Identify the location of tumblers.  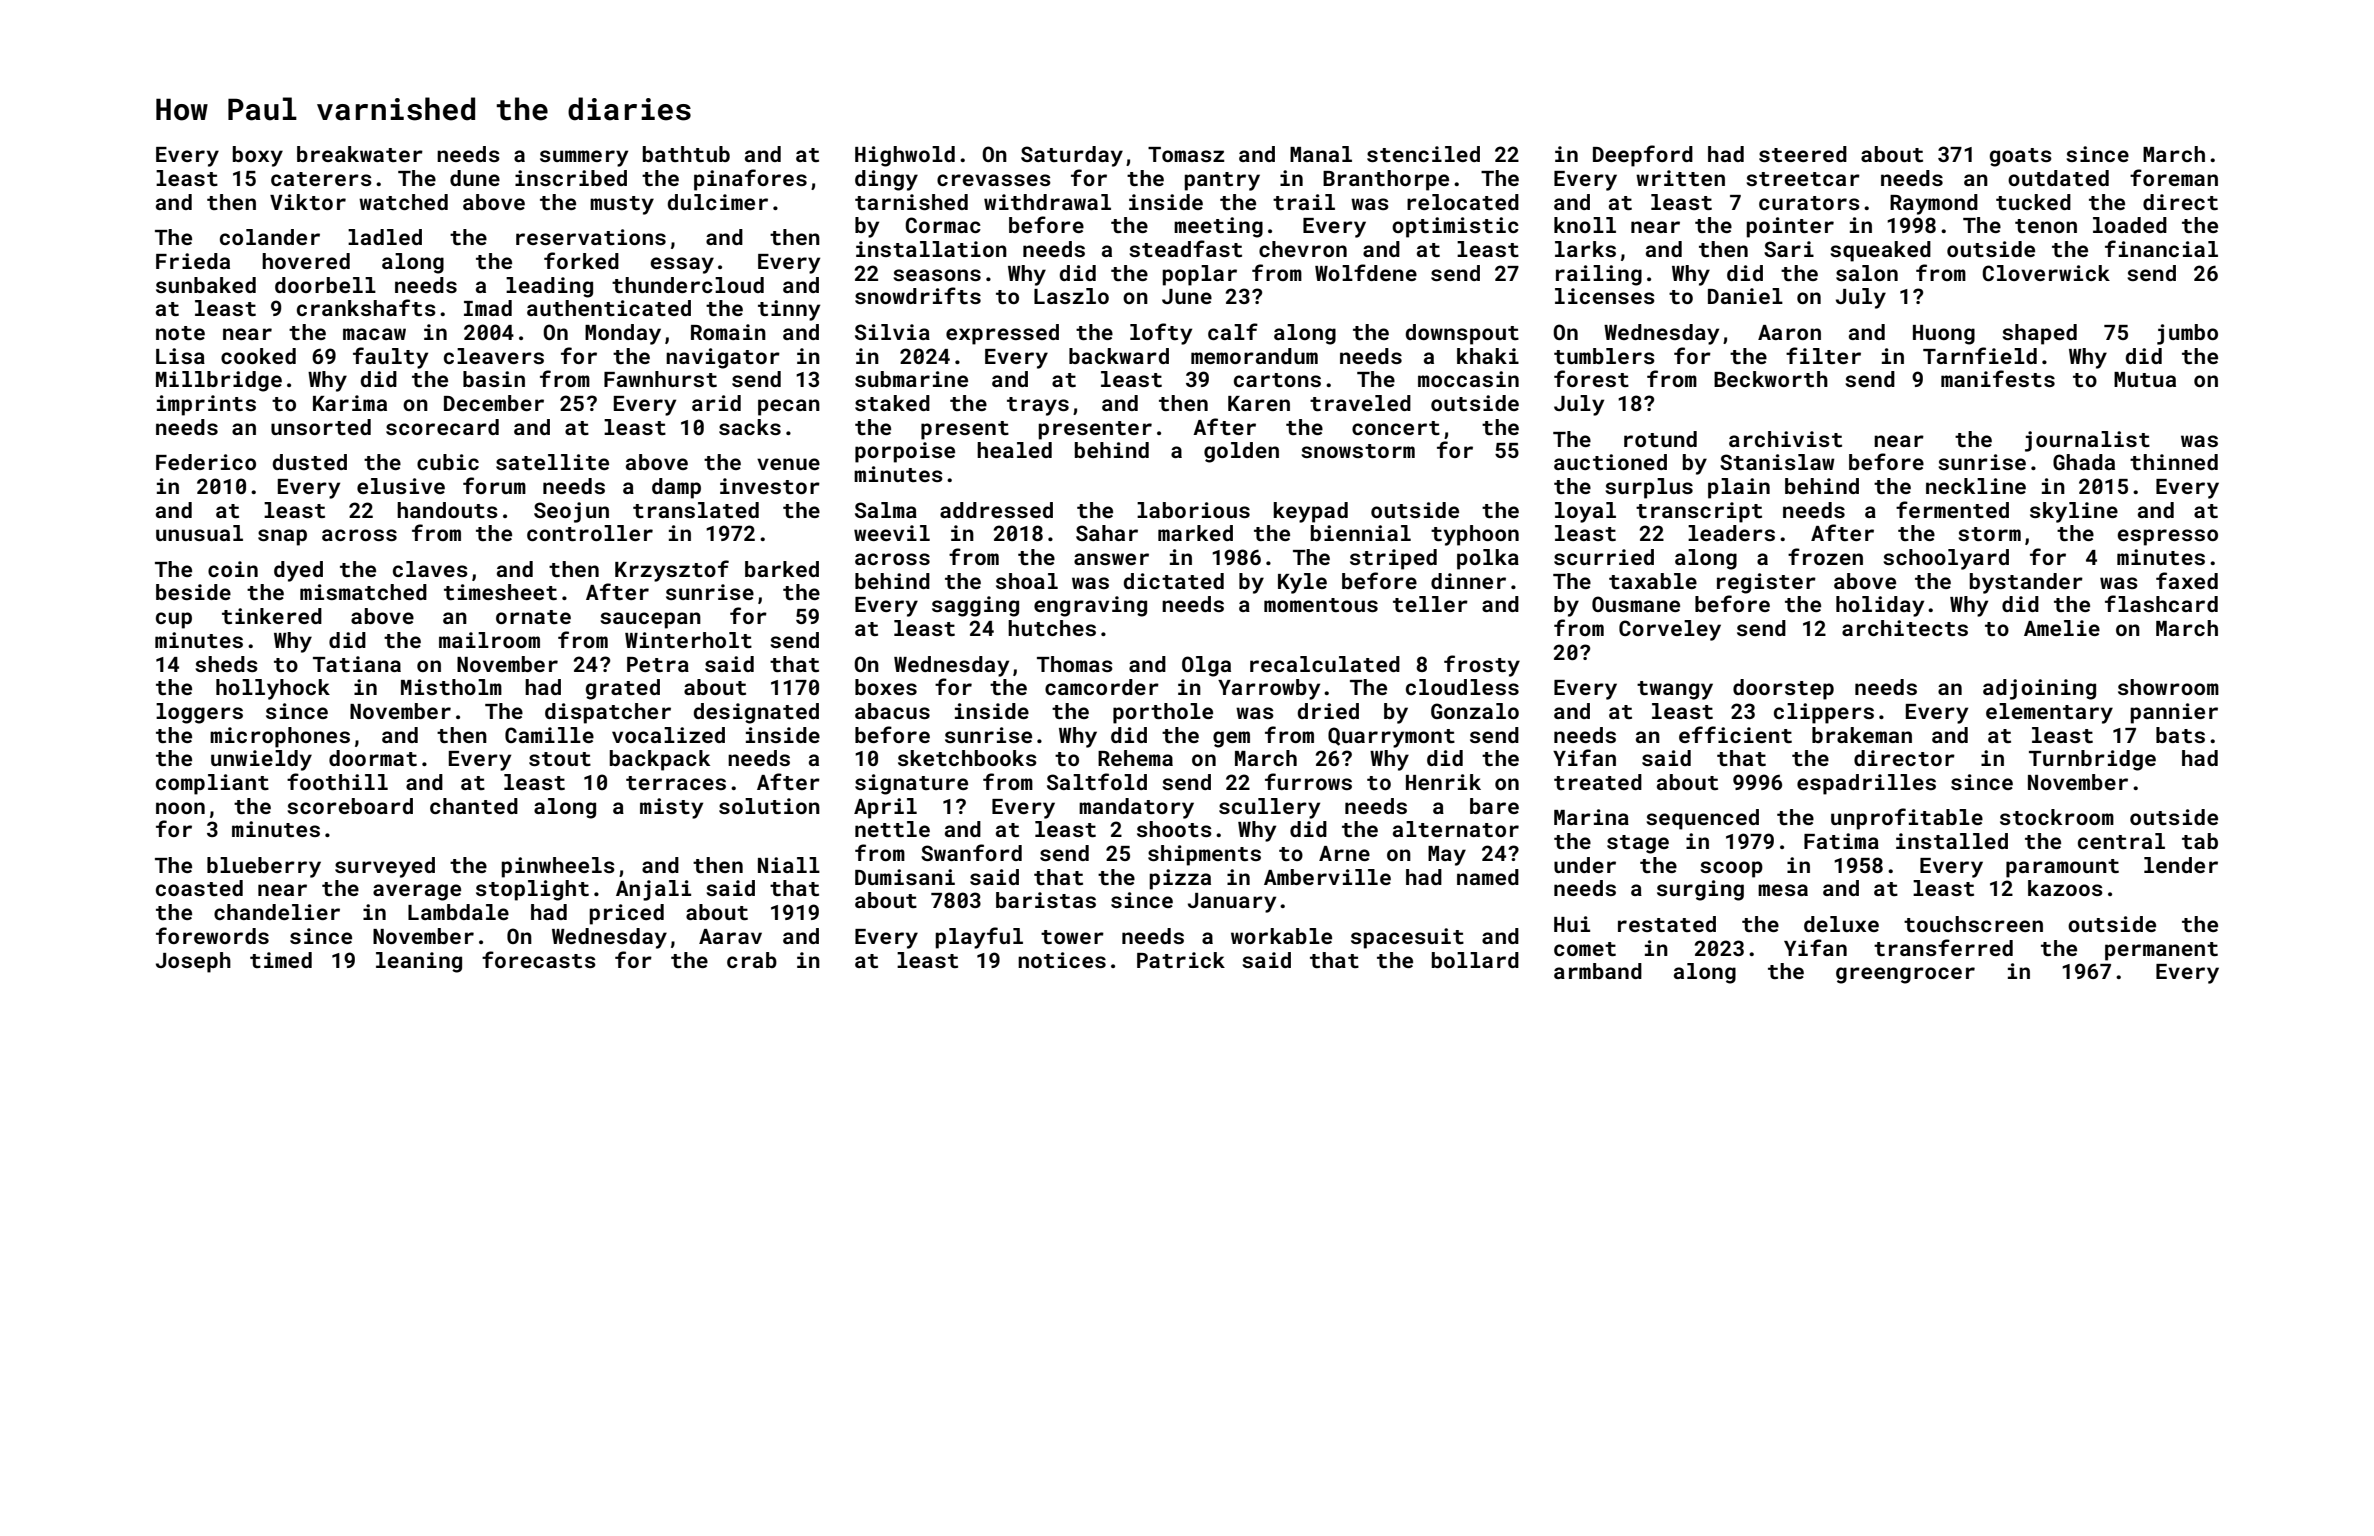
(1604, 356).
